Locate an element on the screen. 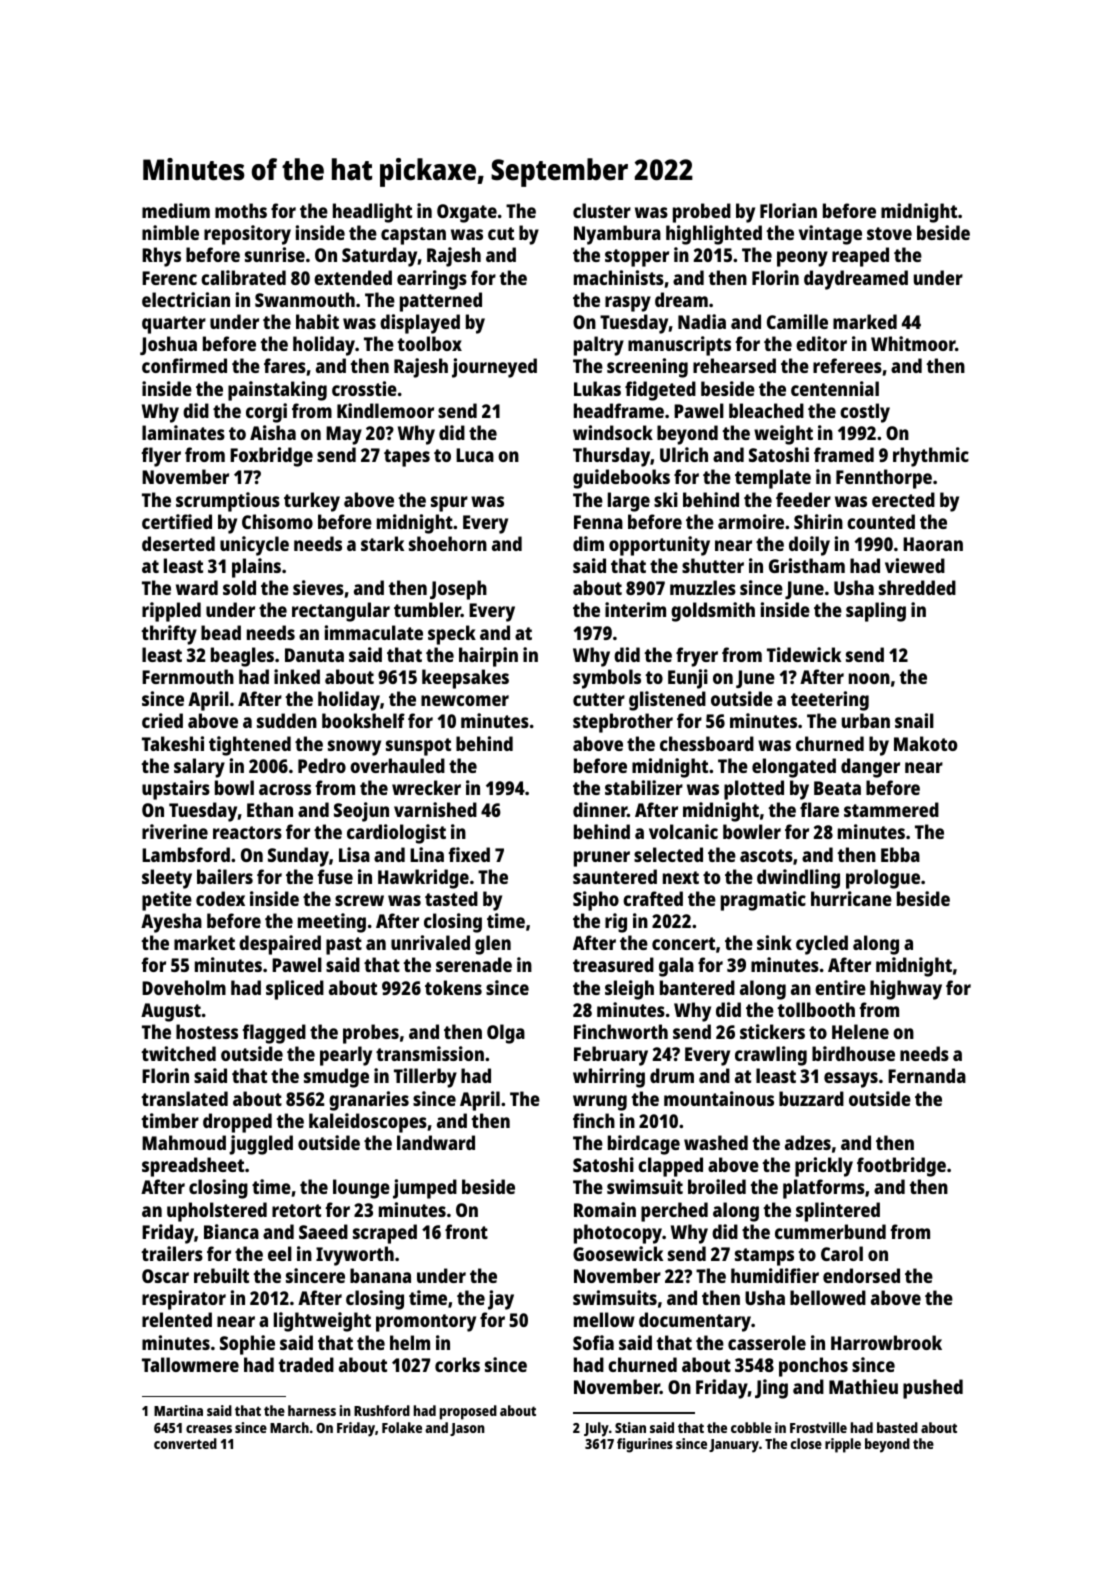 This screenshot has height=1581, width=1113. sudden is located at coordinates (287, 720).
